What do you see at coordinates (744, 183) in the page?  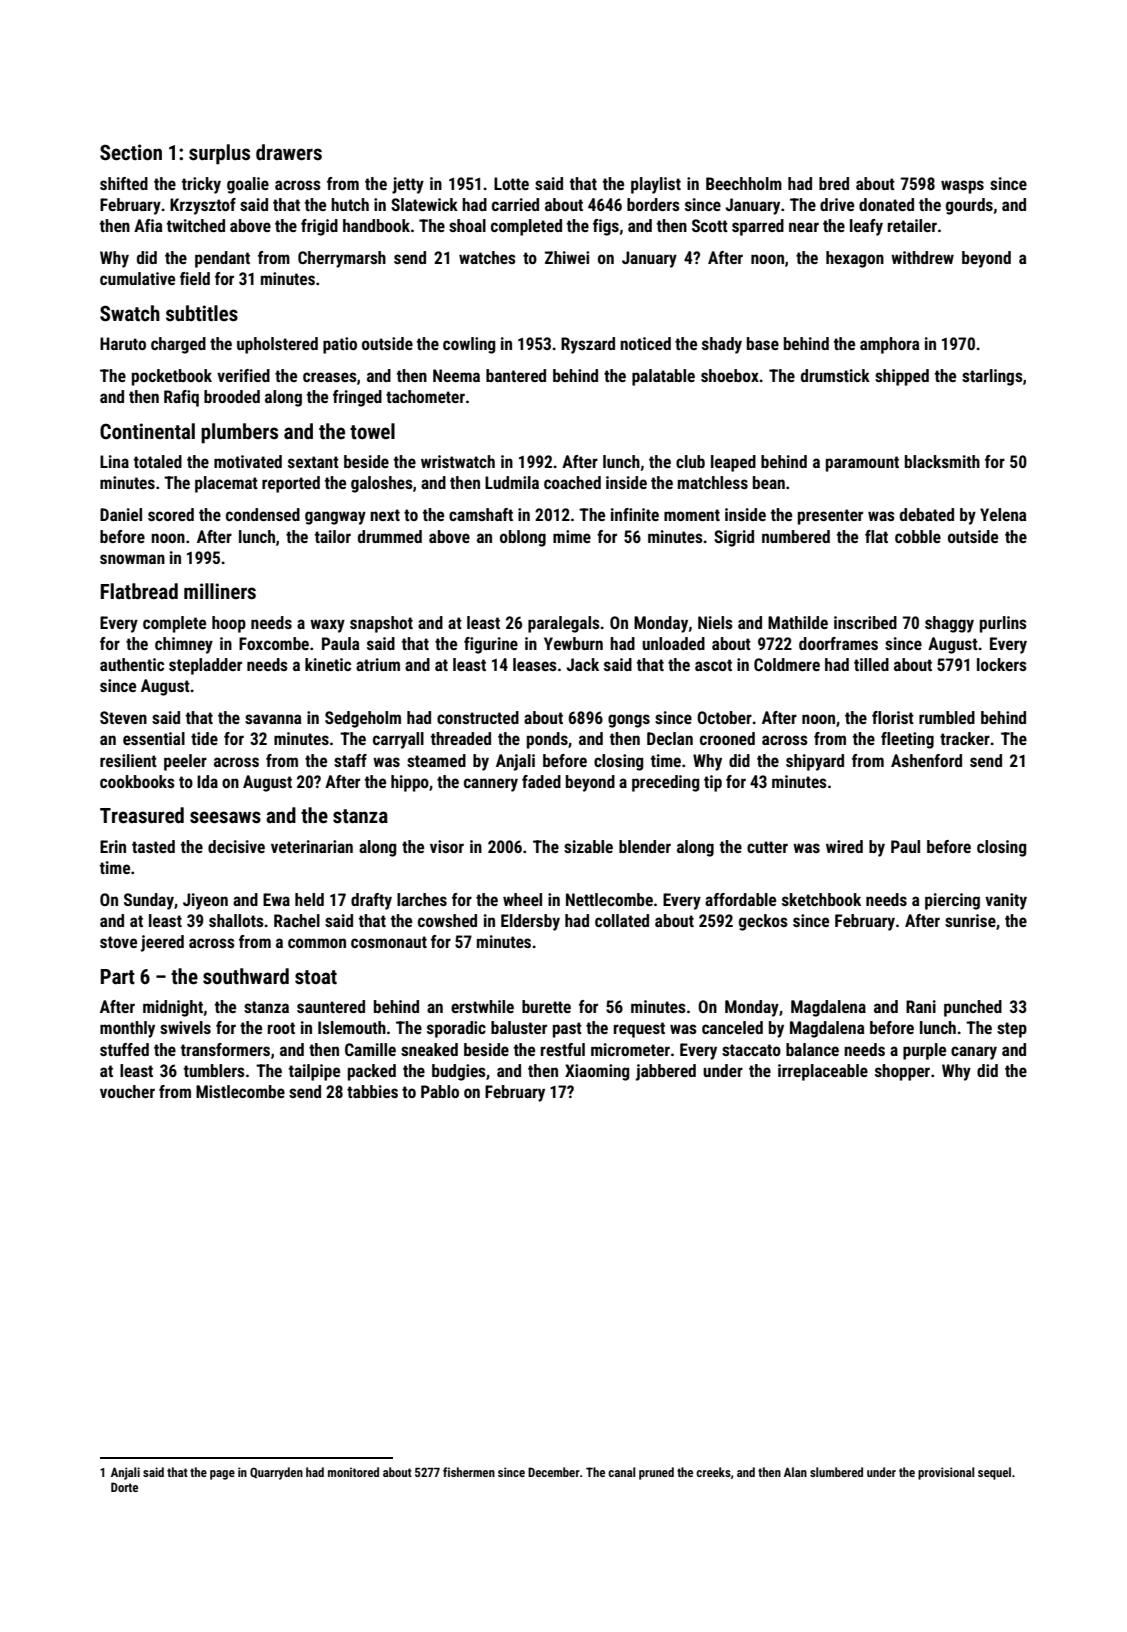 I see `Beechholm` at bounding box center [744, 183].
